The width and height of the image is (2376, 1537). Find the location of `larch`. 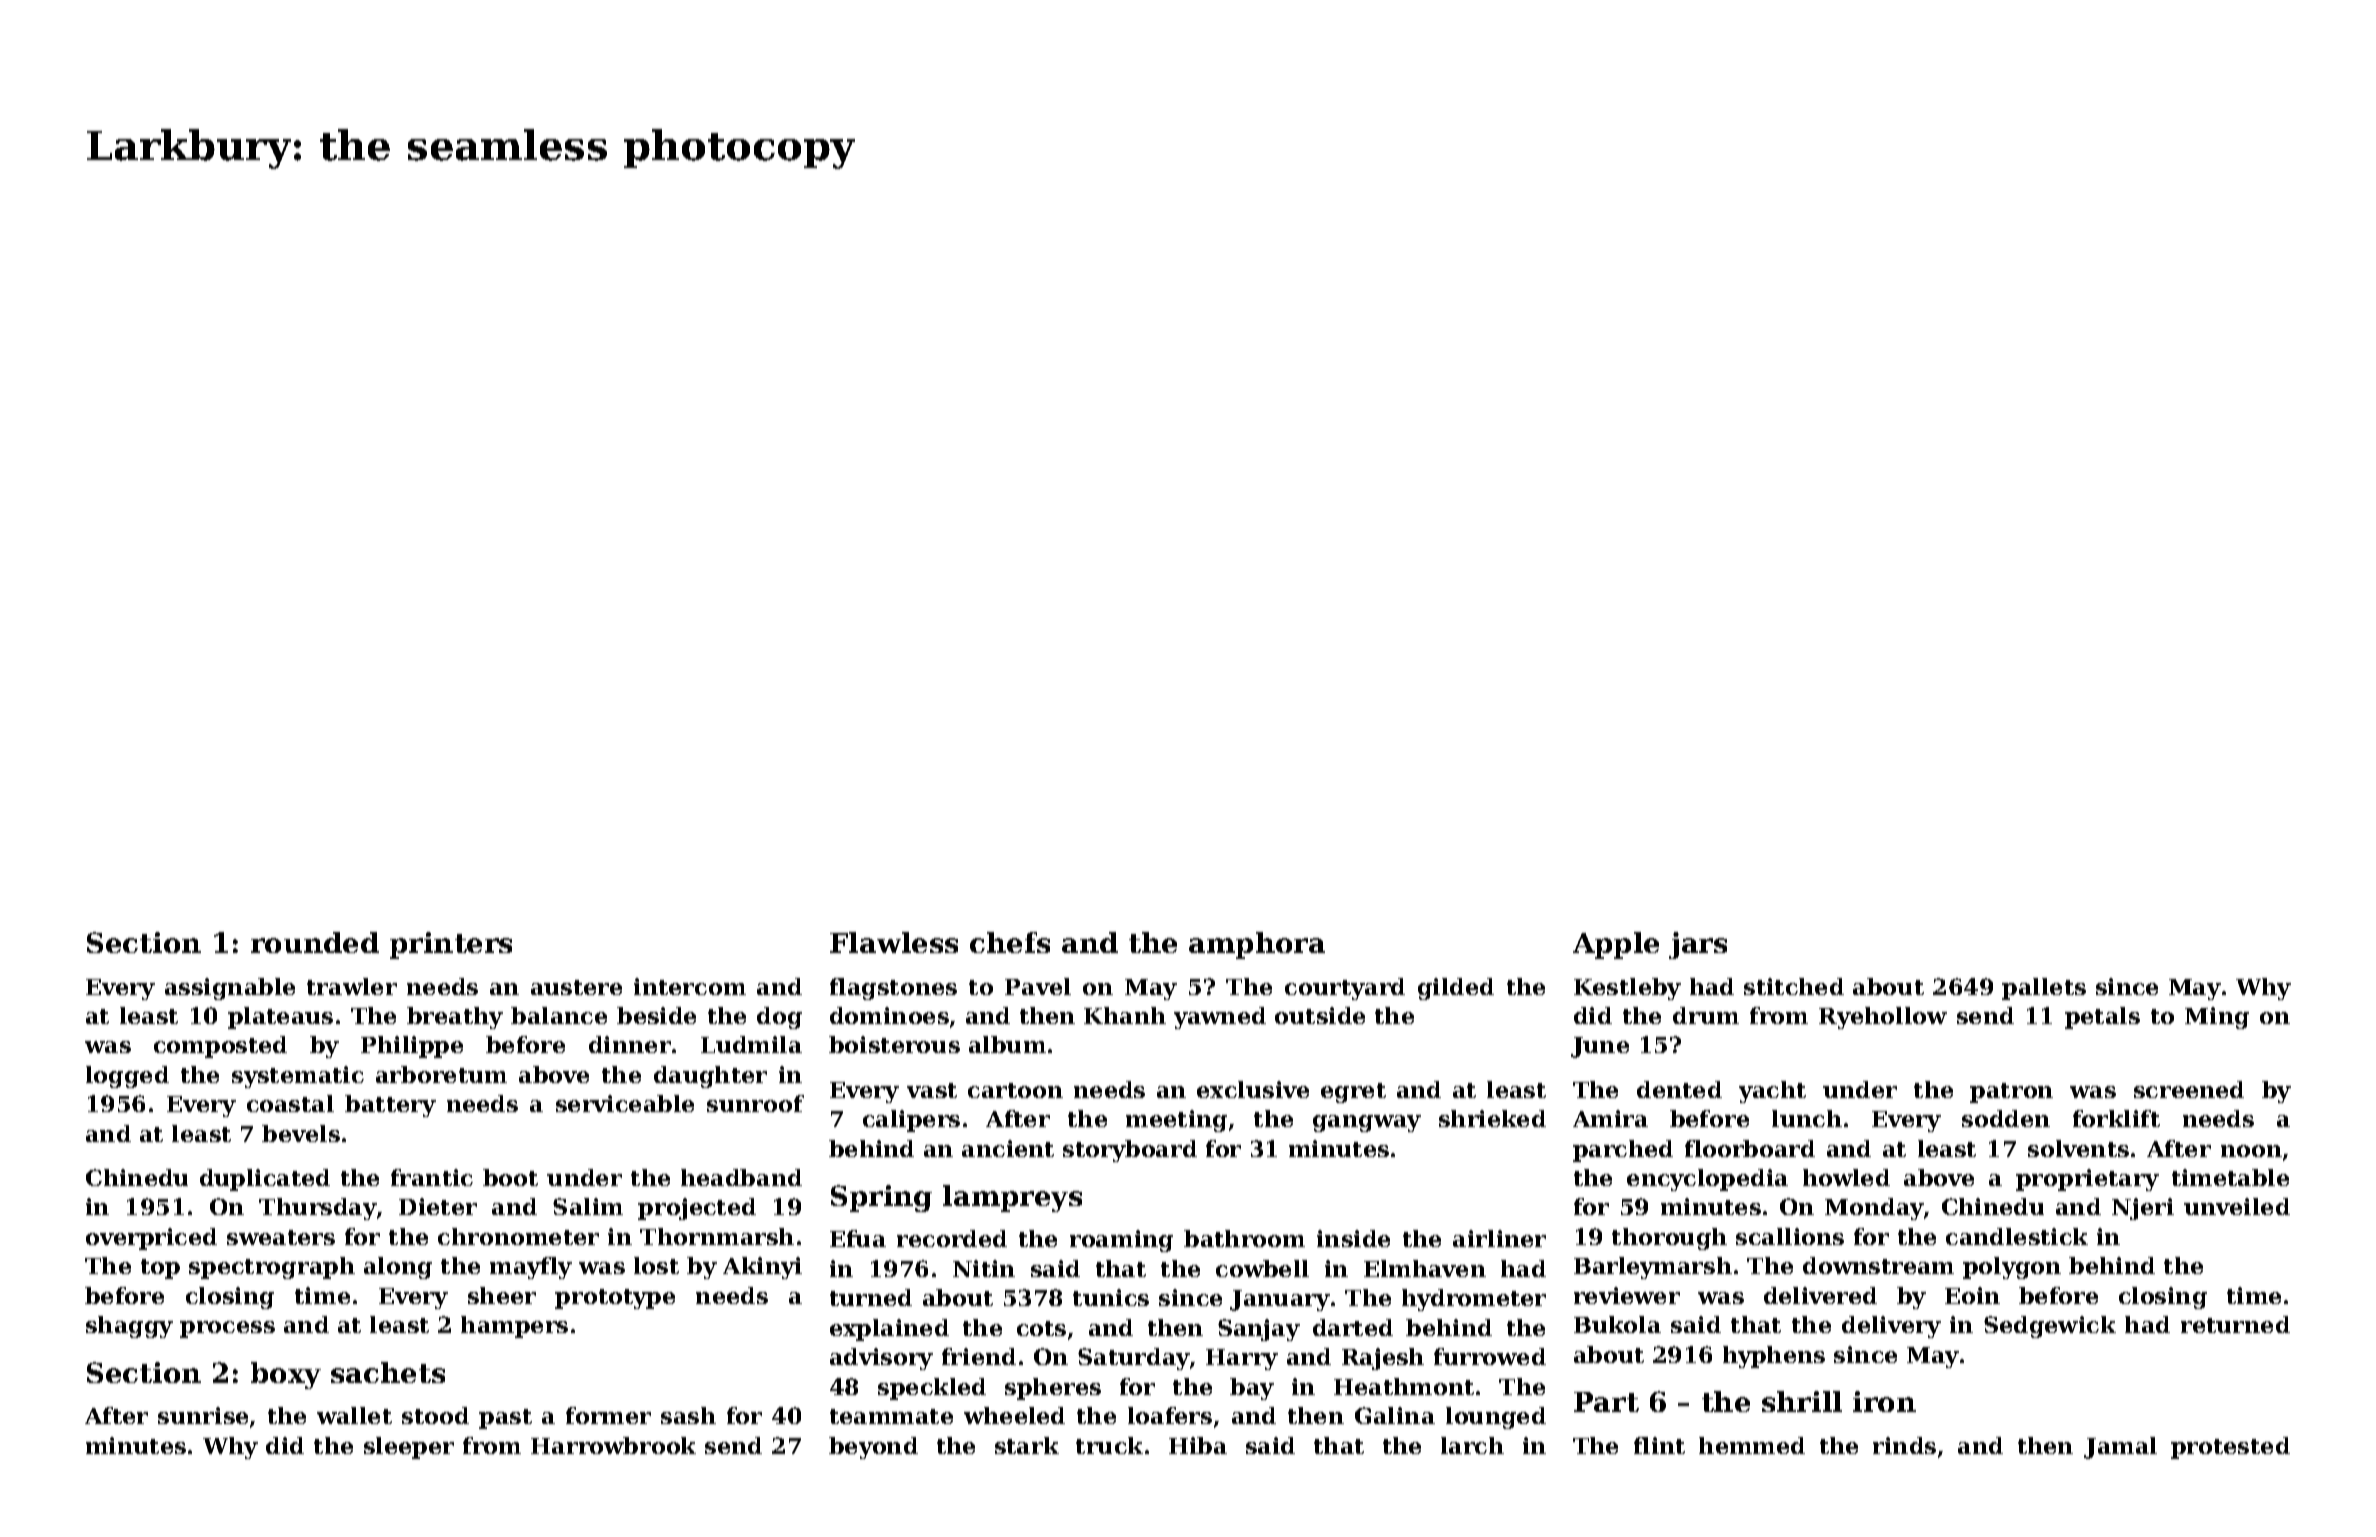

larch is located at coordinates (1472, 1445).
